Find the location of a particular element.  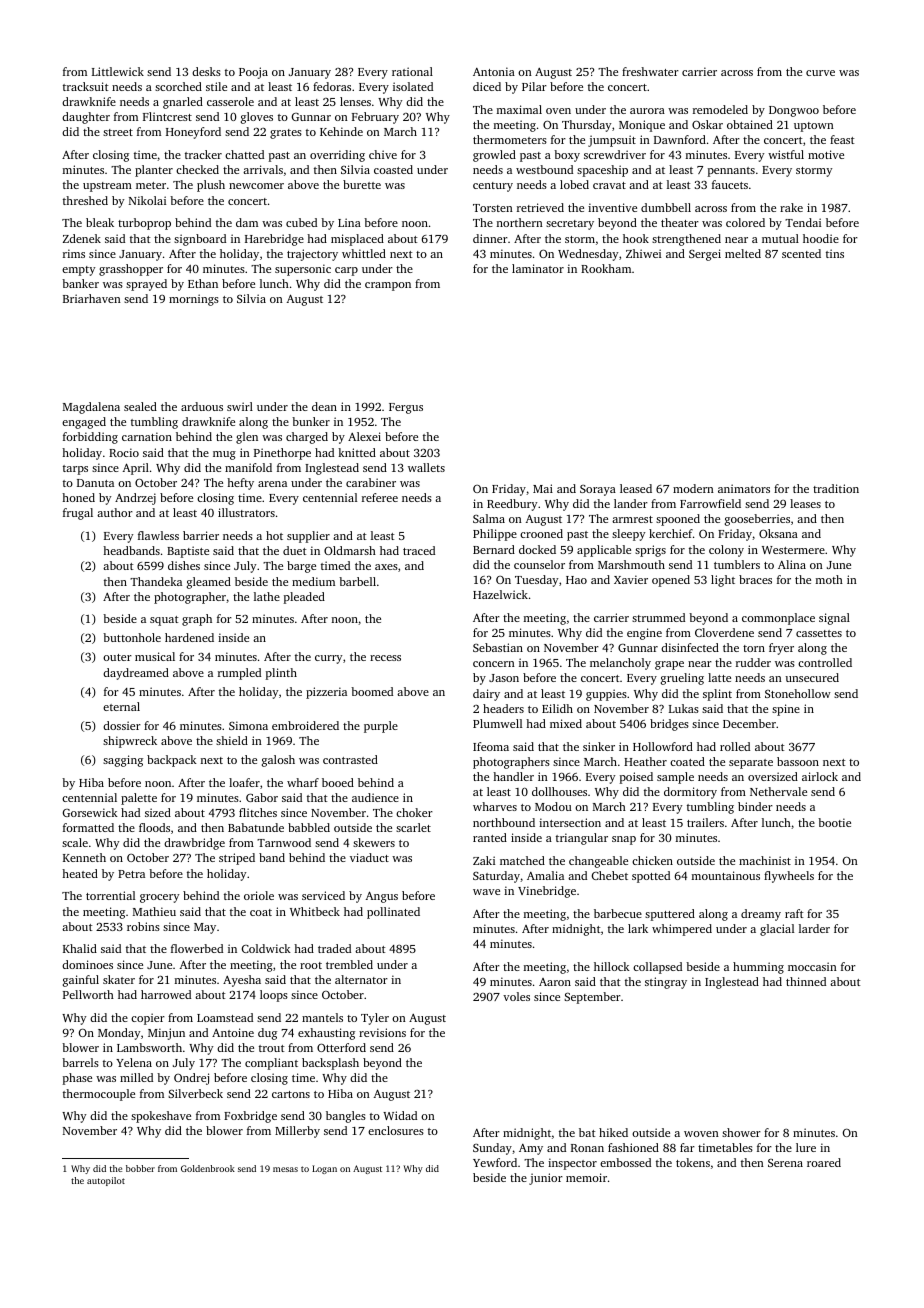

Silverbeck is located at coordinates (195, 1093).
